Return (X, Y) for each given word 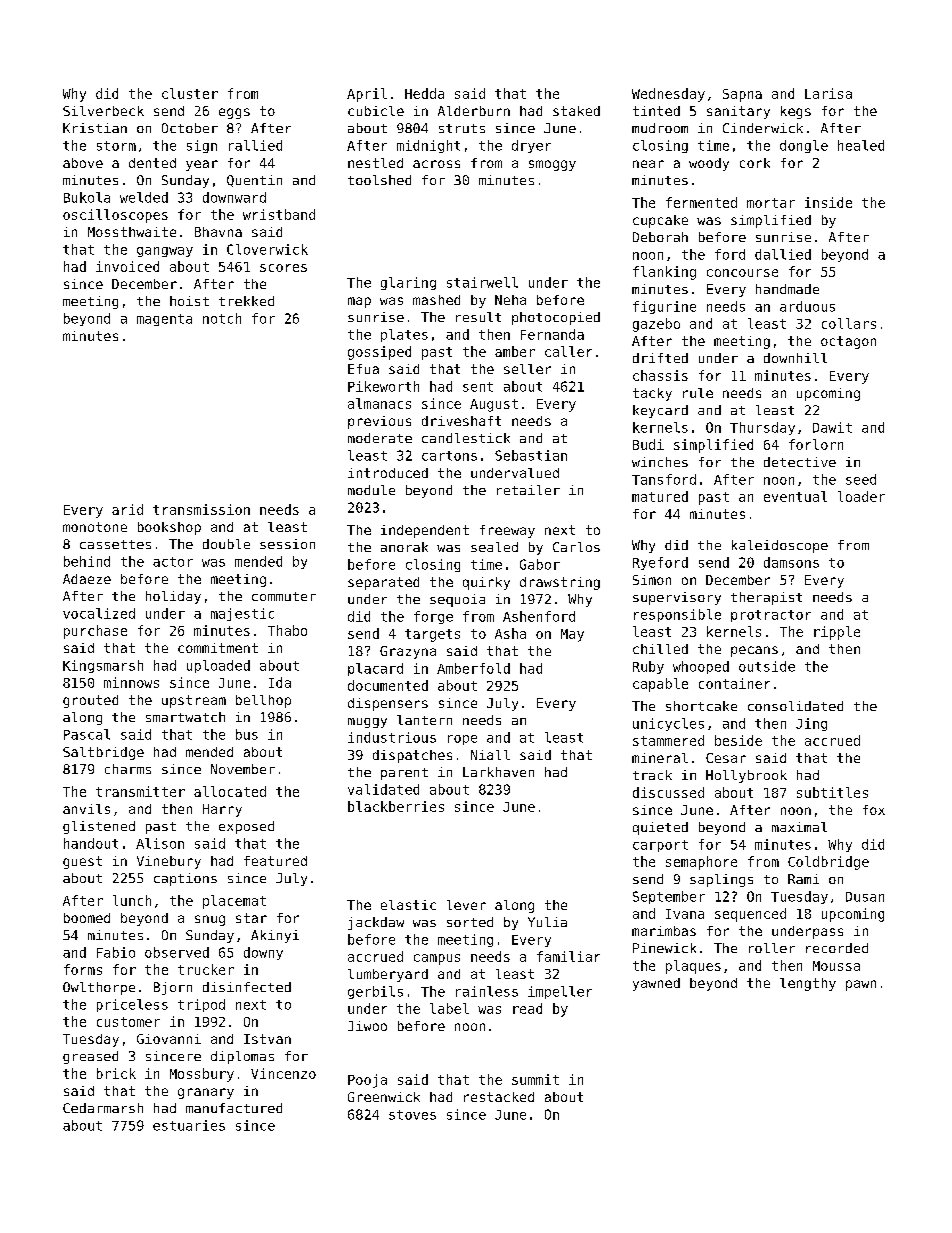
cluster (190, 93)
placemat (234, 902)
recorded (837, 948)
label (449, 1008)
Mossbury (202, 1075)
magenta (164, 320)
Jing (811, 724)
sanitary (738, 112)
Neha (510, 300)
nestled (375, 163)
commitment (218, 648)
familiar (568, 956)
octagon (848, 342)
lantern (424, 720)
